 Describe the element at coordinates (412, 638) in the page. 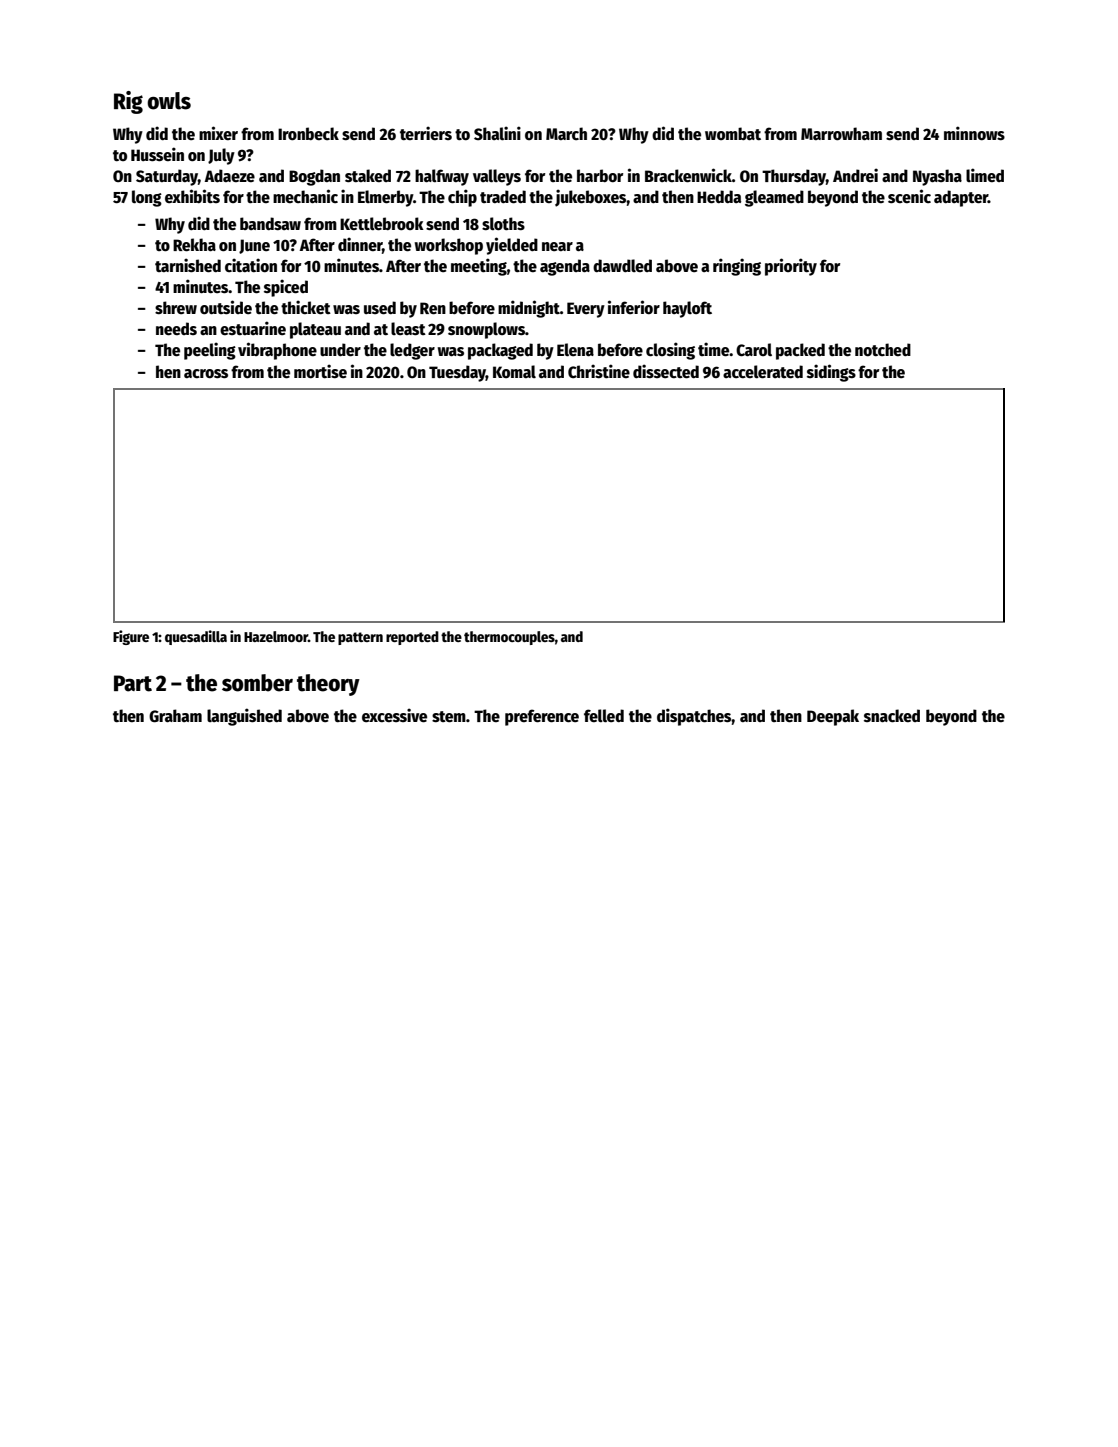

I see `reported` at that location.
